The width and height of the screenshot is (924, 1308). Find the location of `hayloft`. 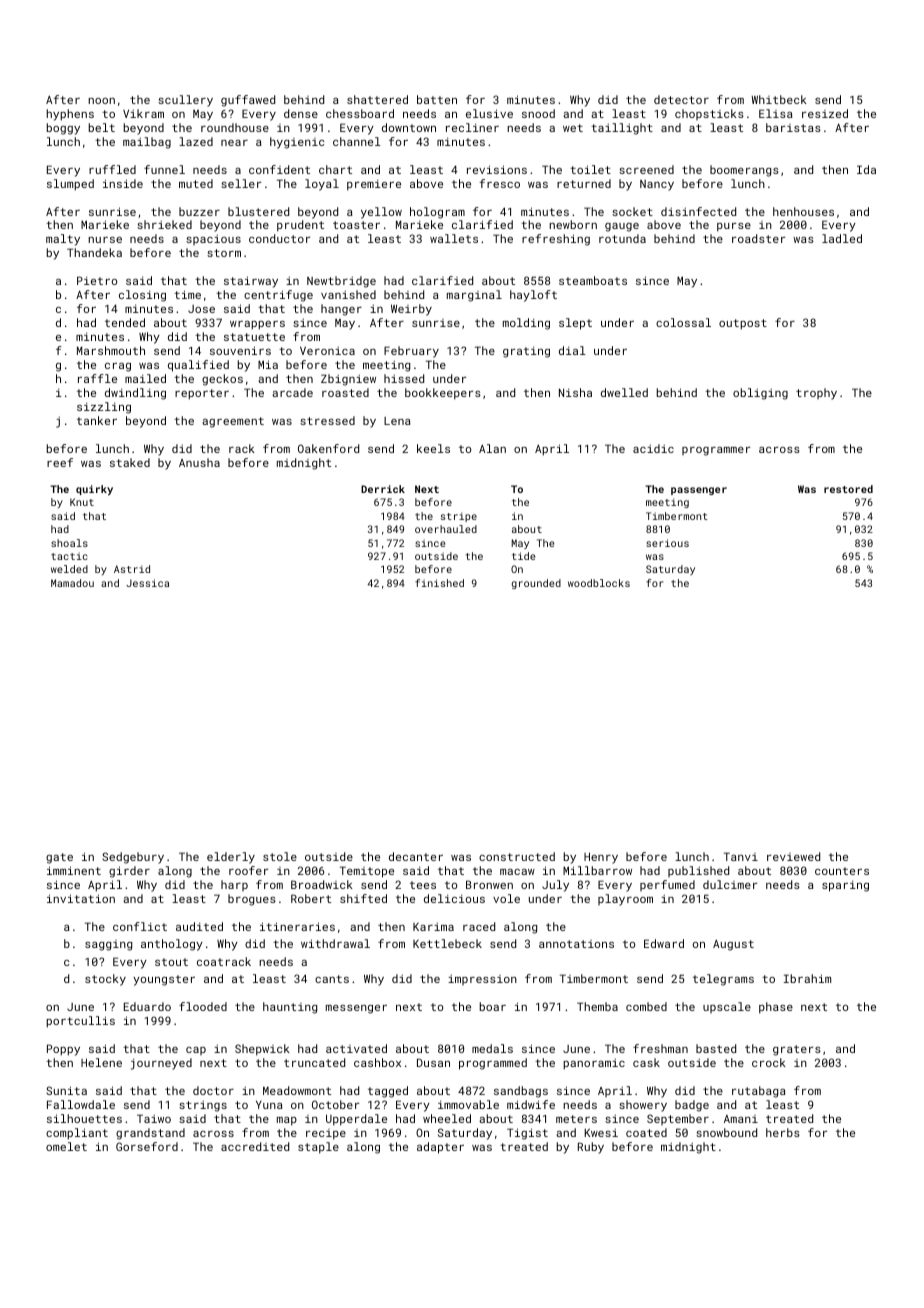

hayloft is located at coordinates (533, 296).
